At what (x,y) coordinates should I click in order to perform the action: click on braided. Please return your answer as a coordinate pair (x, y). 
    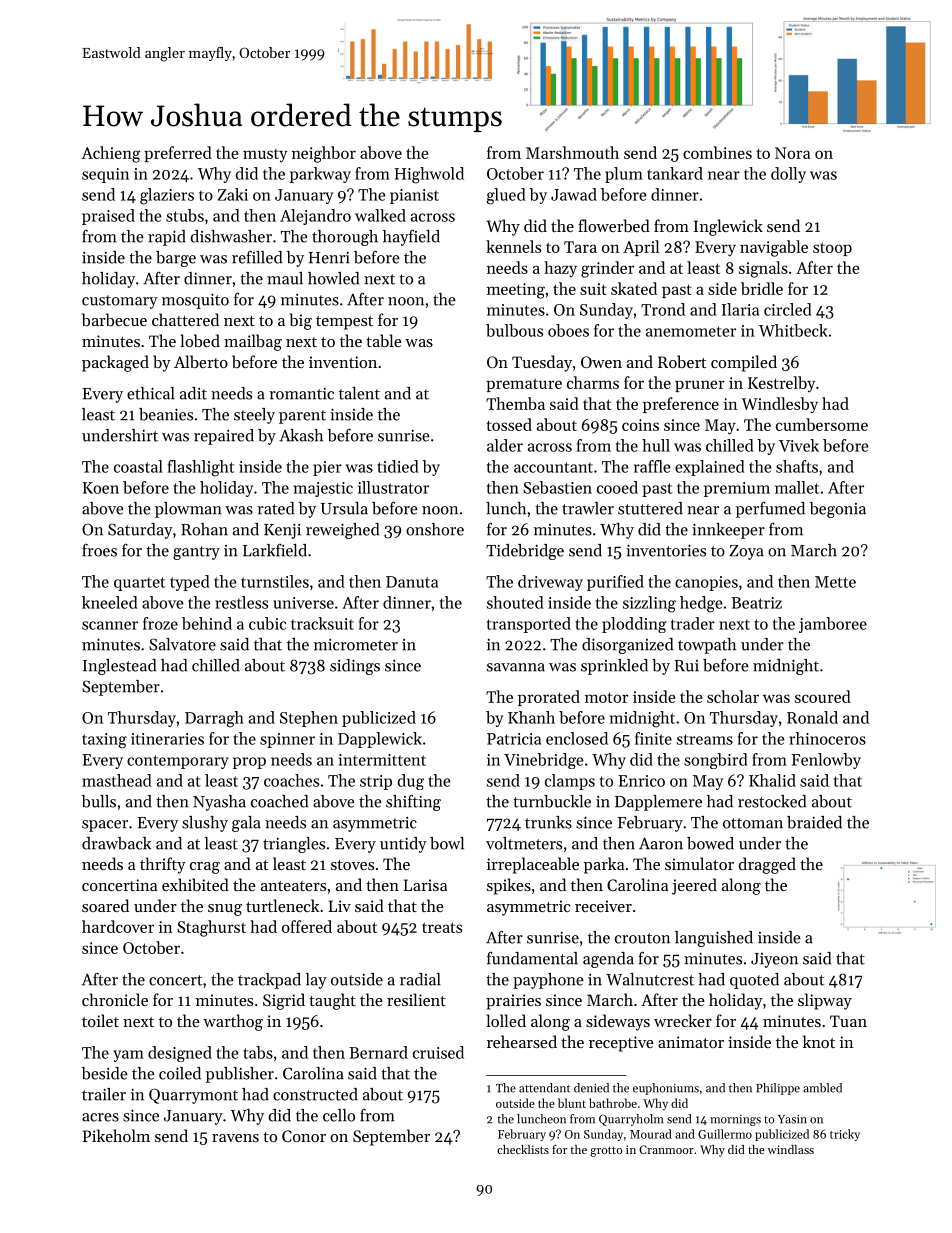
    Looking at the image, I should click on (814, 822).
